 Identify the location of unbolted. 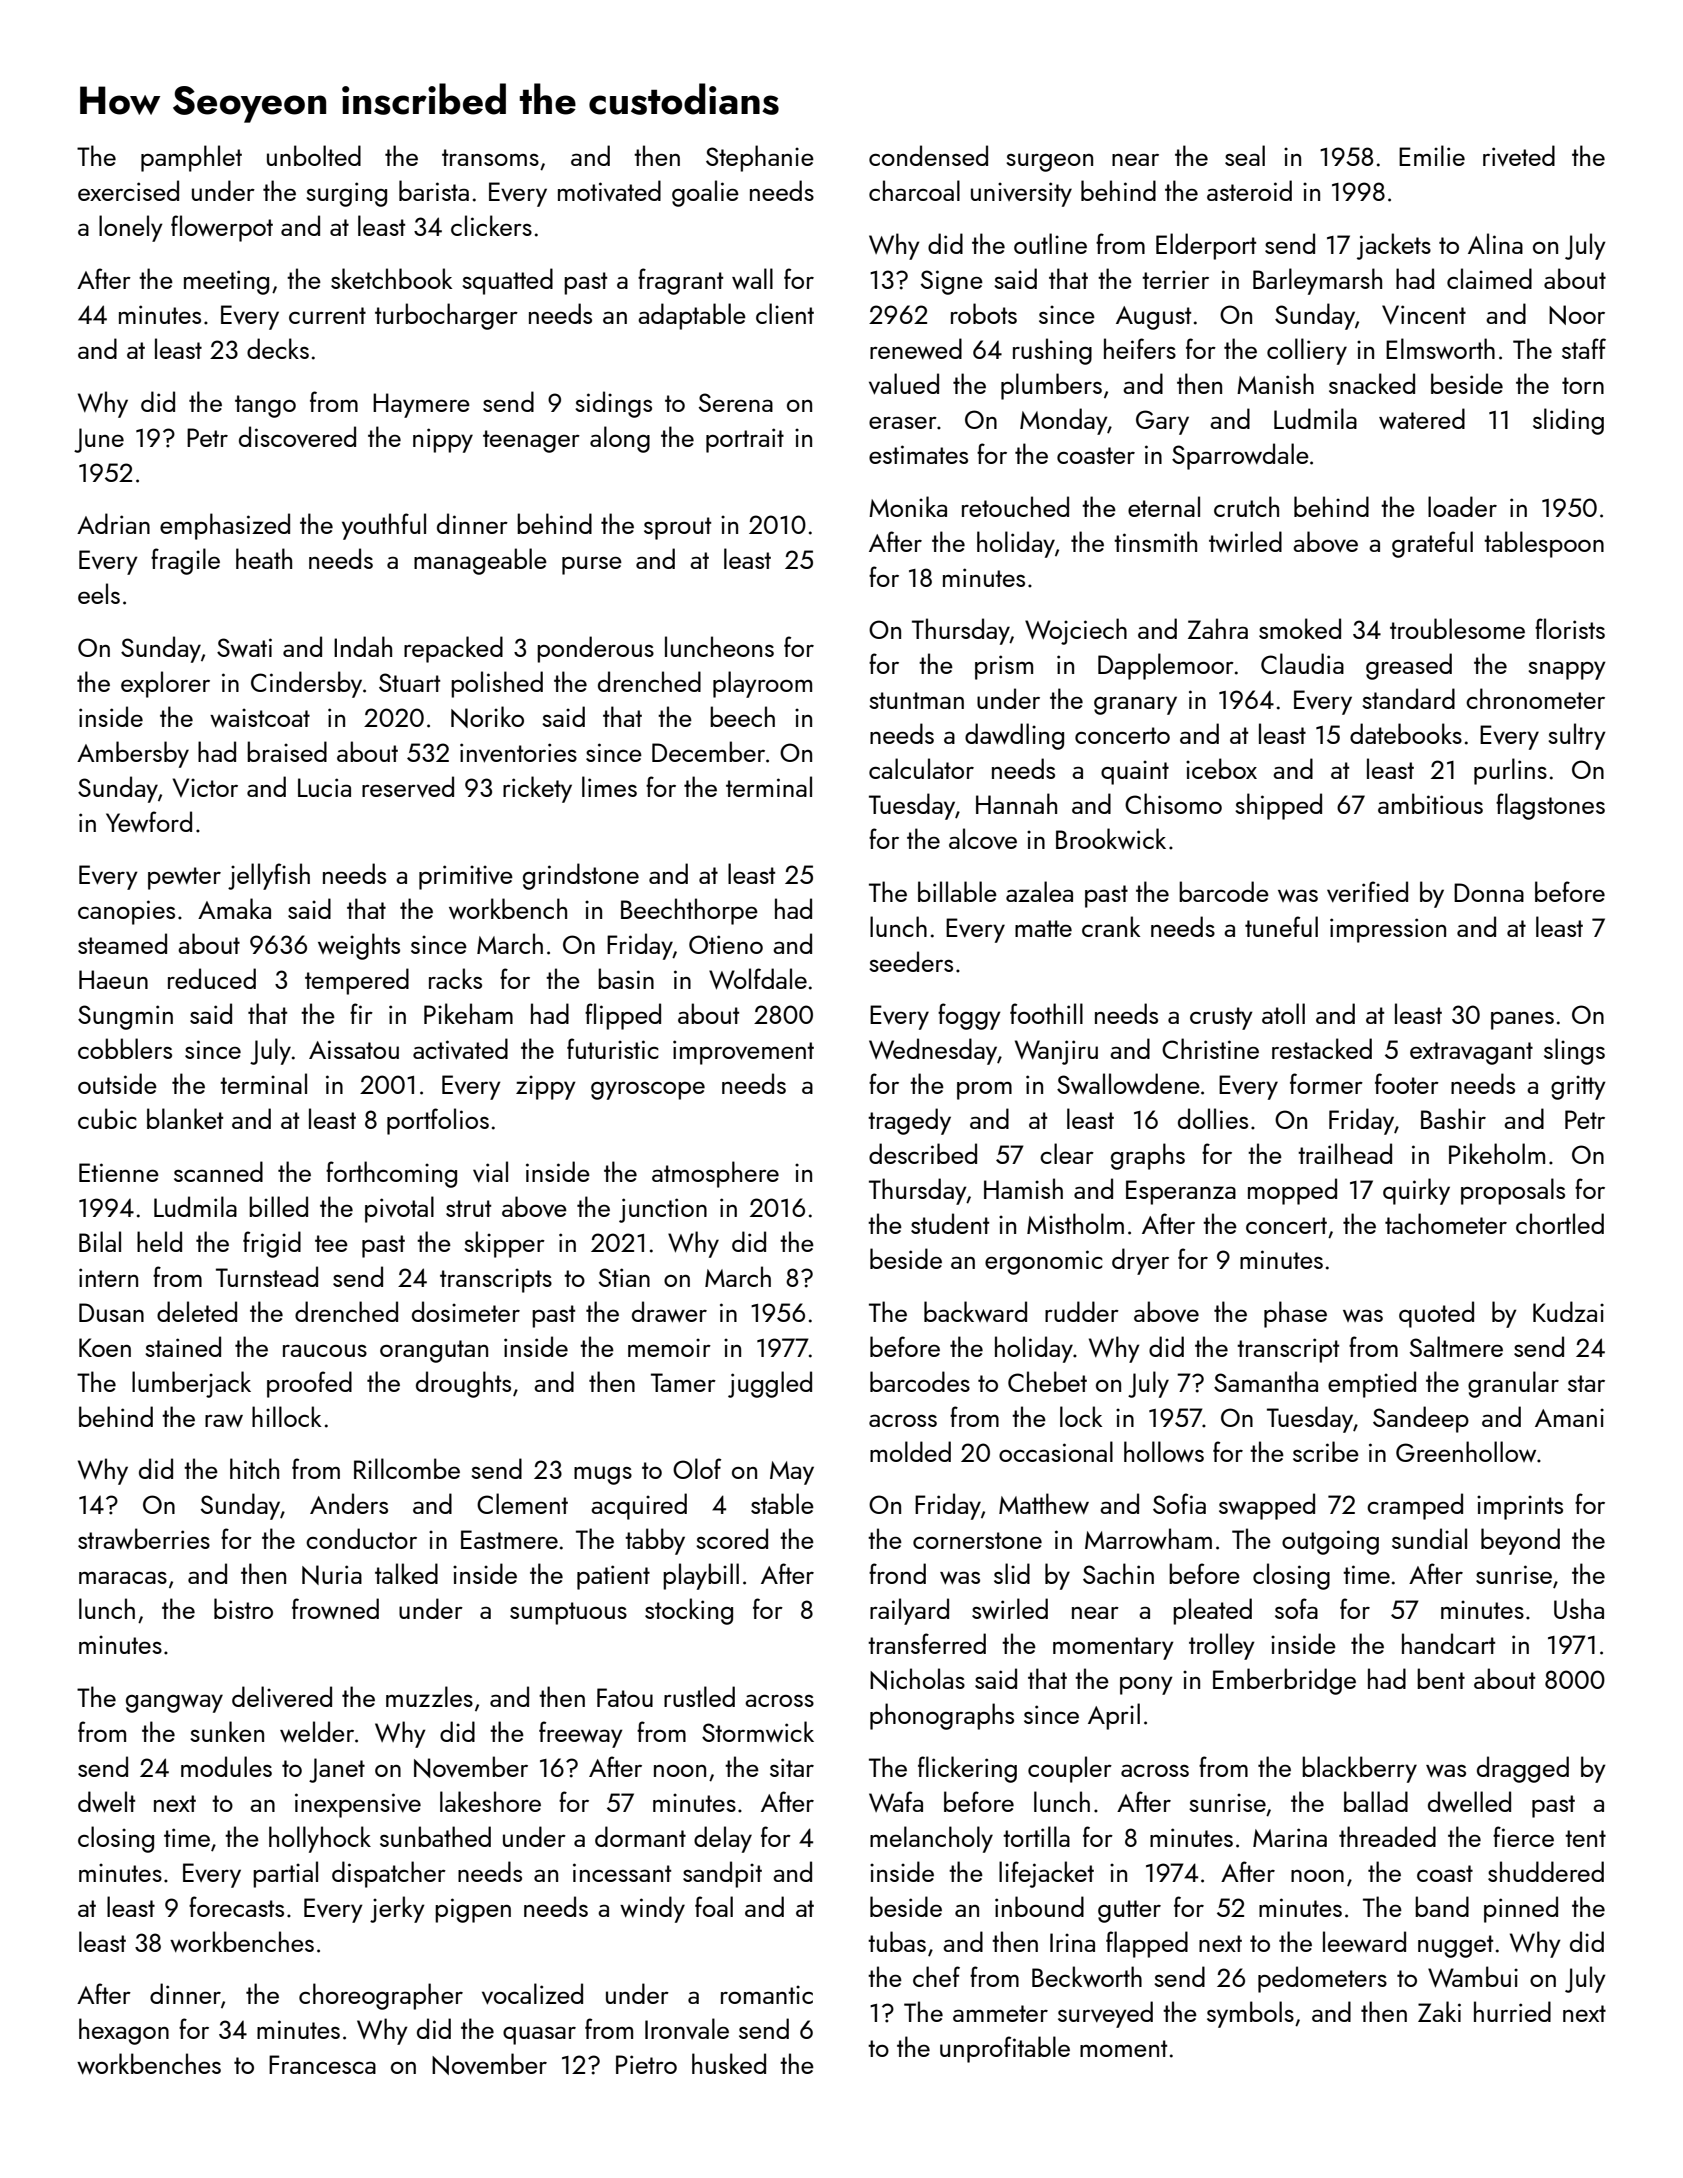
(314, 155).
